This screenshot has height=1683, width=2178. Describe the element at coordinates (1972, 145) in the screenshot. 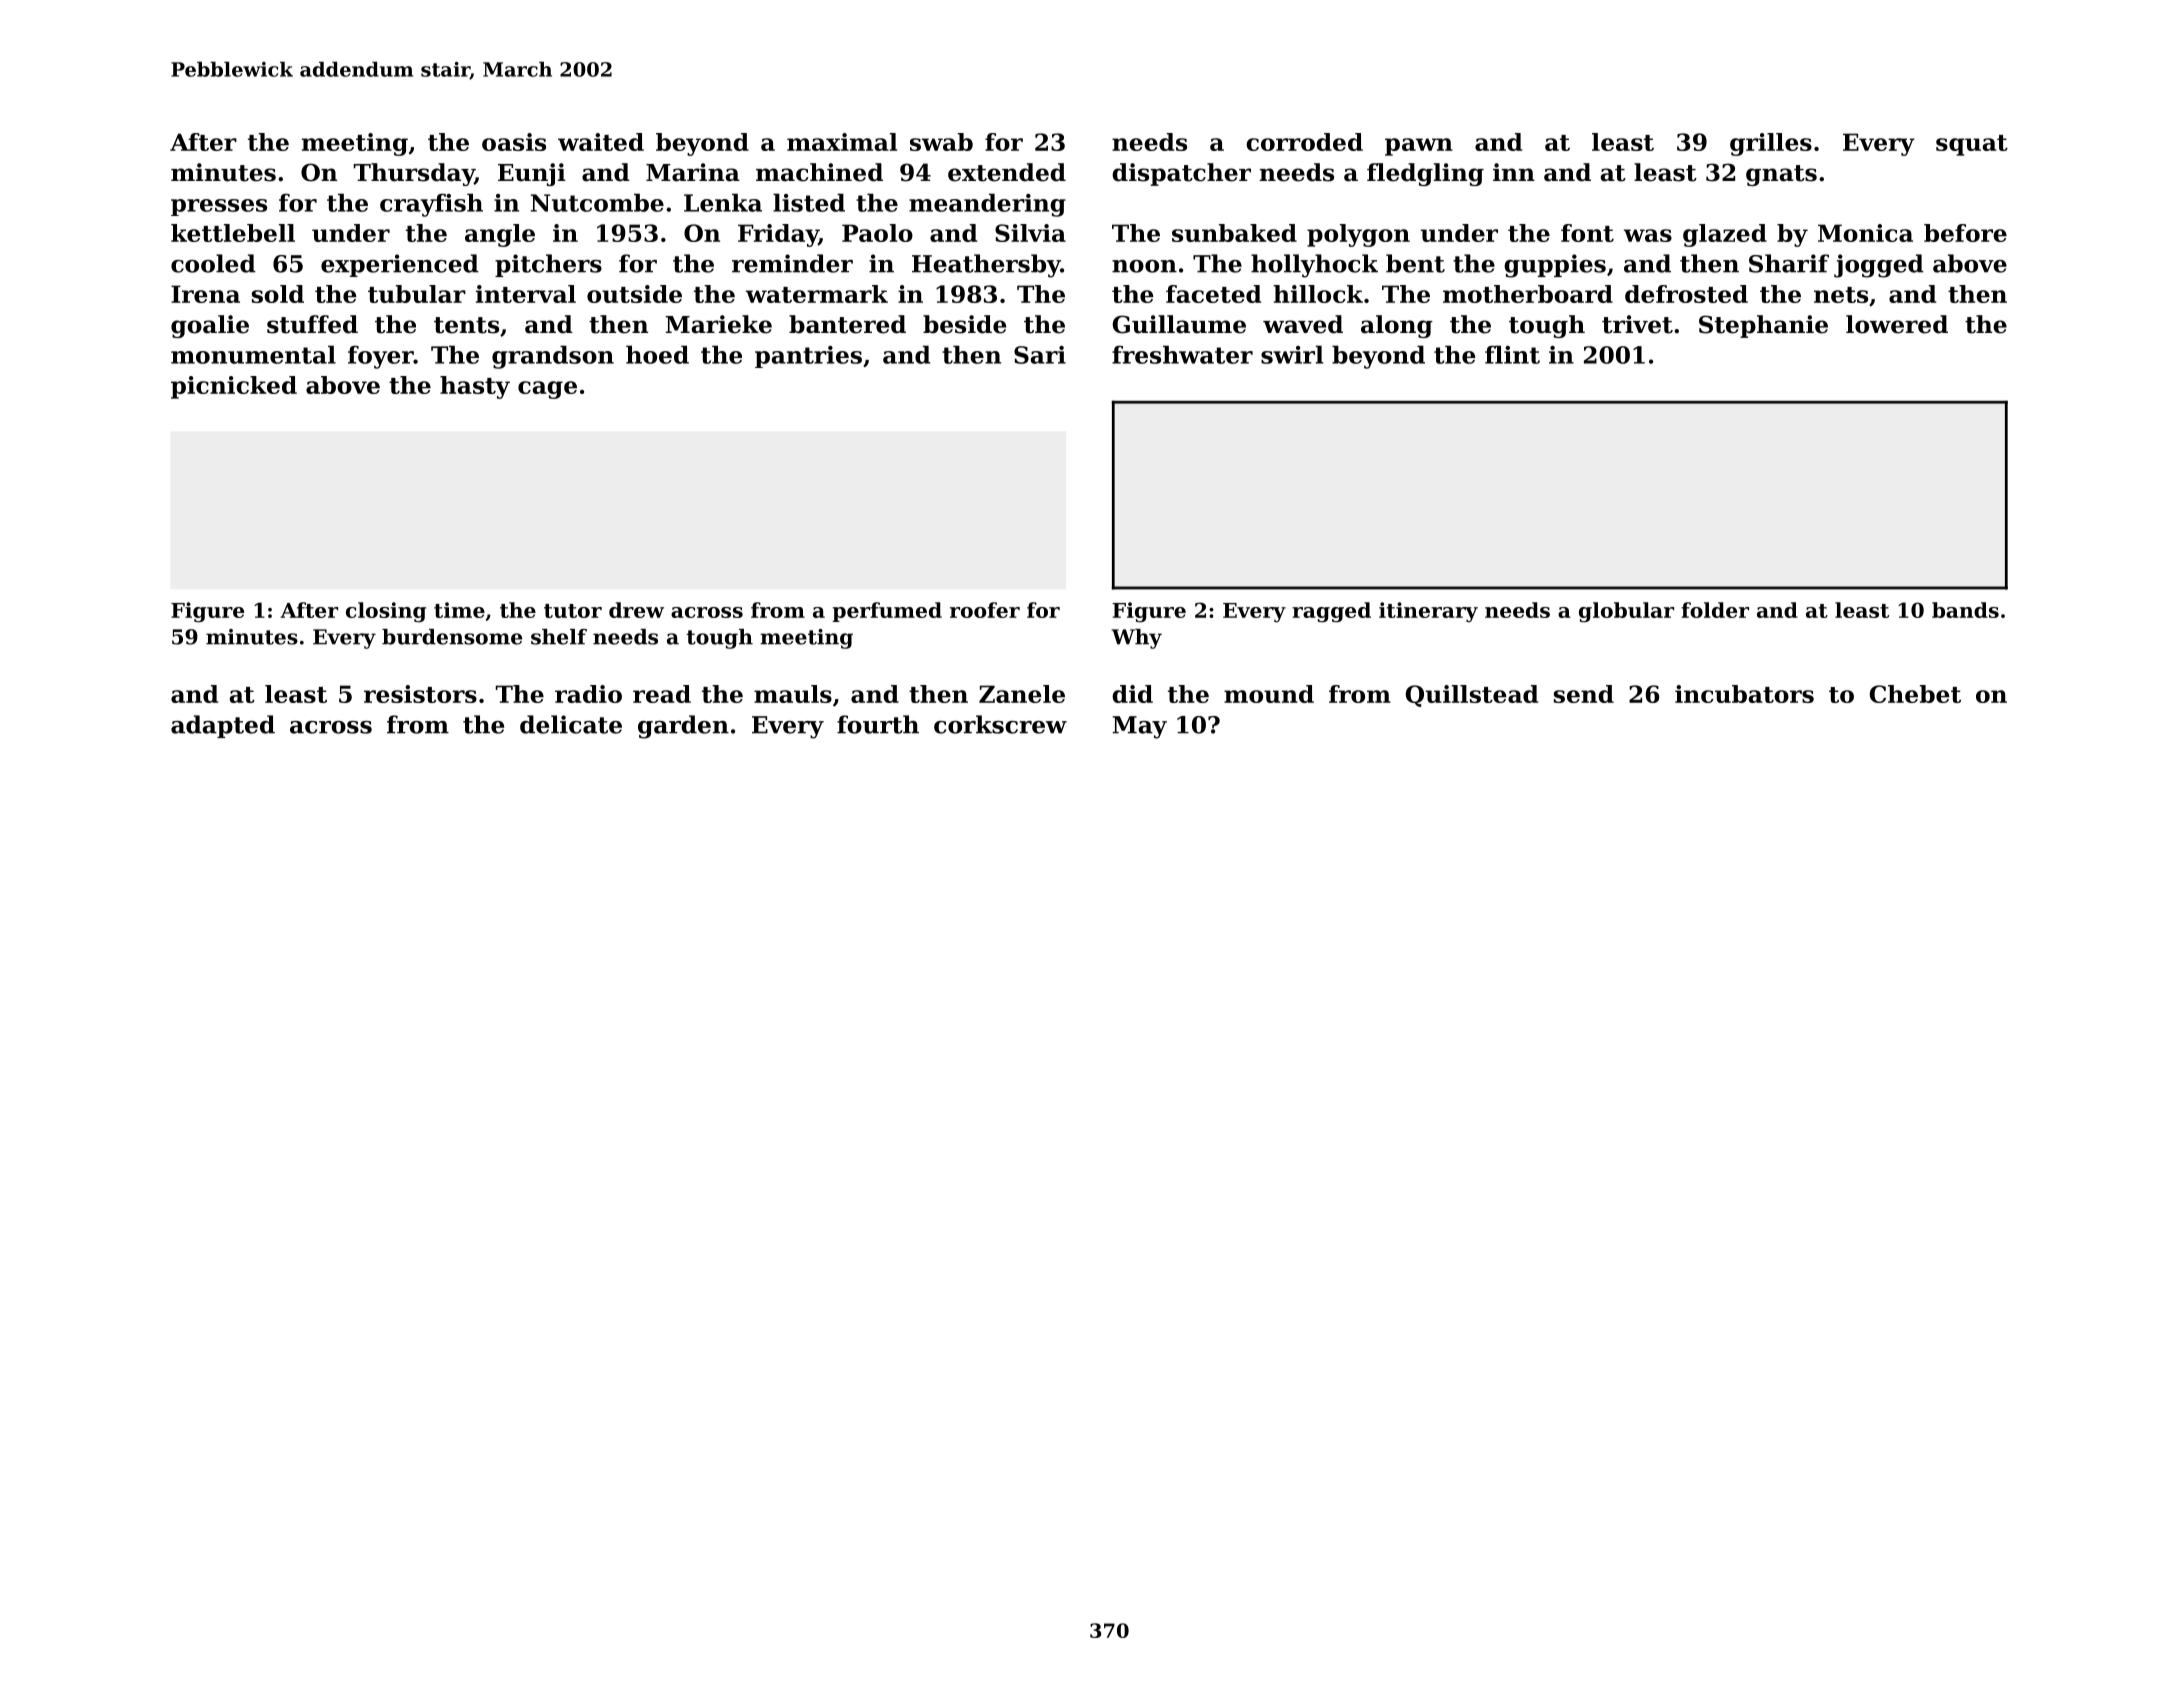

I see `squat` at that location.
